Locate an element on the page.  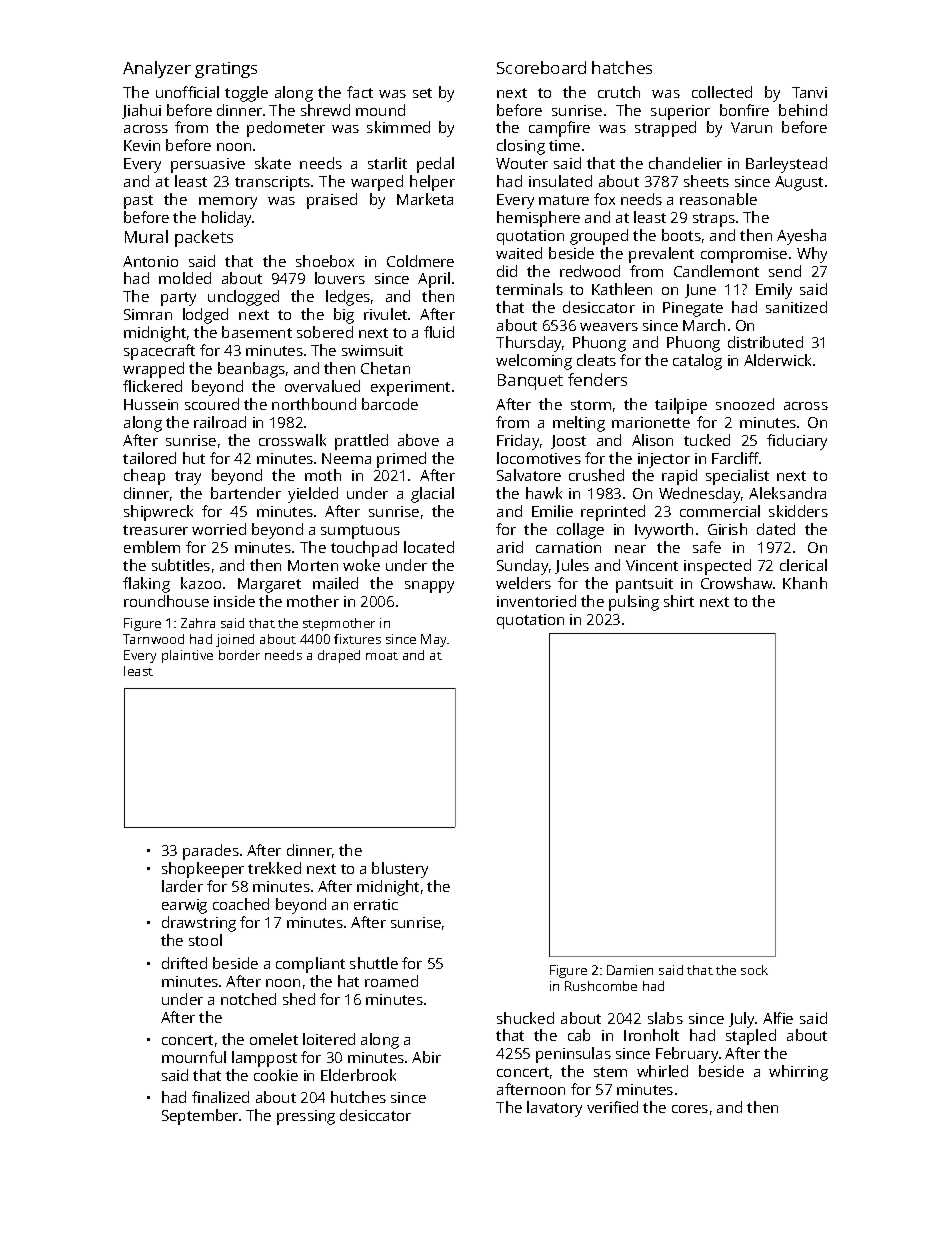
Jiahui is located at coordinates (141, 111).
